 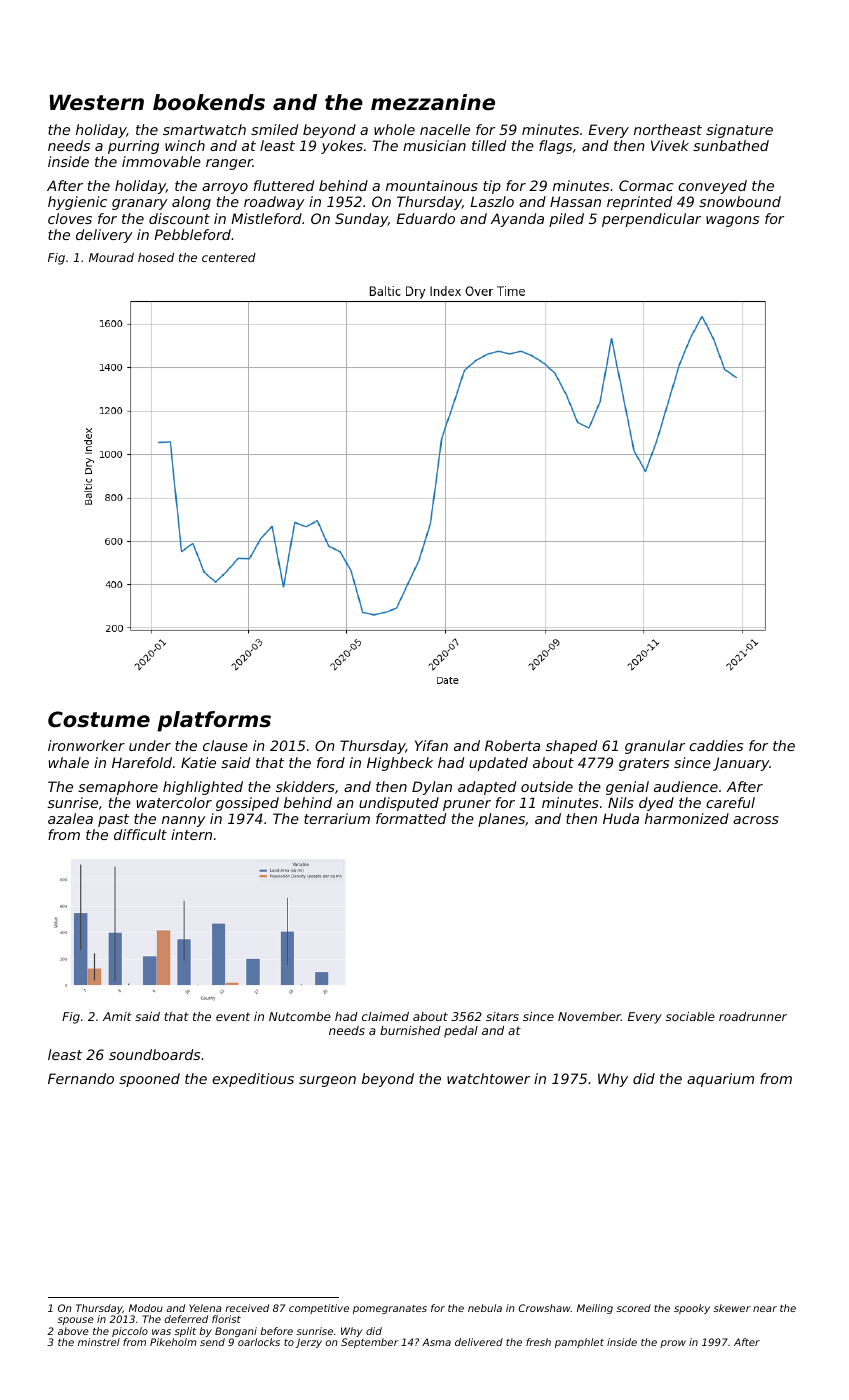 I want to click on northeast, so click(x=668, y=129).
